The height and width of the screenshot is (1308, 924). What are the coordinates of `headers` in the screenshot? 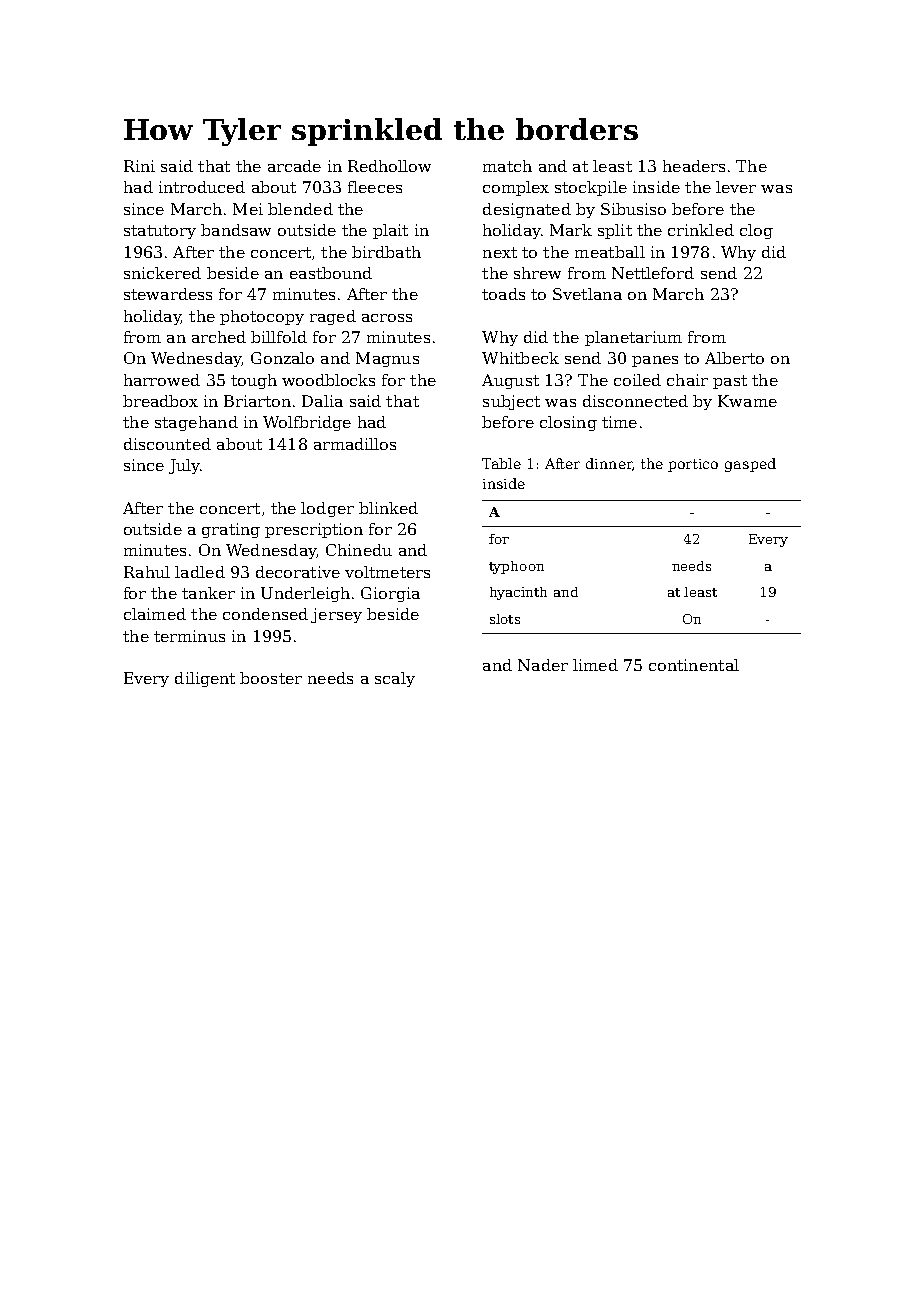 It's located at (694, 166).
